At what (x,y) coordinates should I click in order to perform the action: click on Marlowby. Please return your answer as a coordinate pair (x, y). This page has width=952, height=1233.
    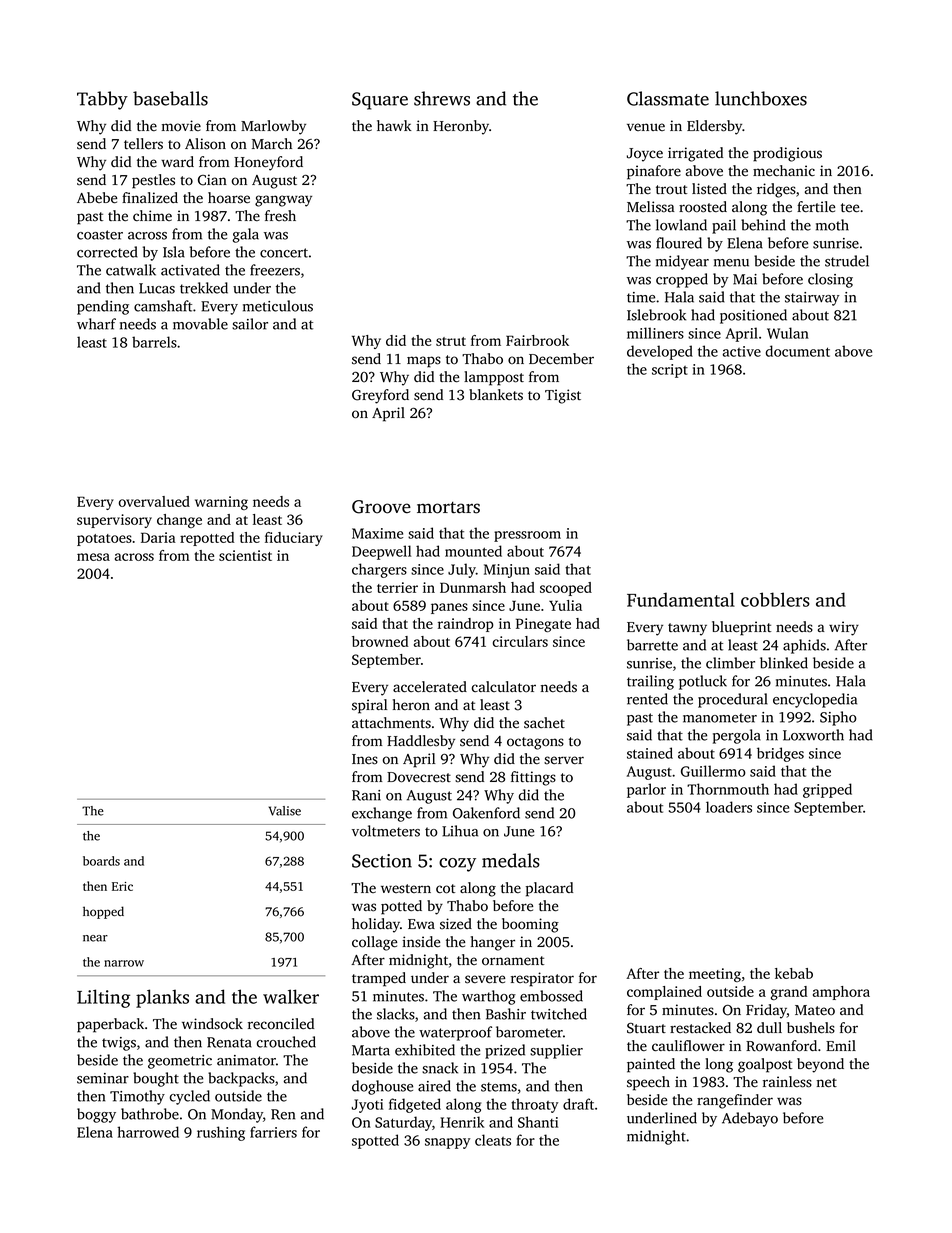
    Looking at the image, I should click on (273, 127).
